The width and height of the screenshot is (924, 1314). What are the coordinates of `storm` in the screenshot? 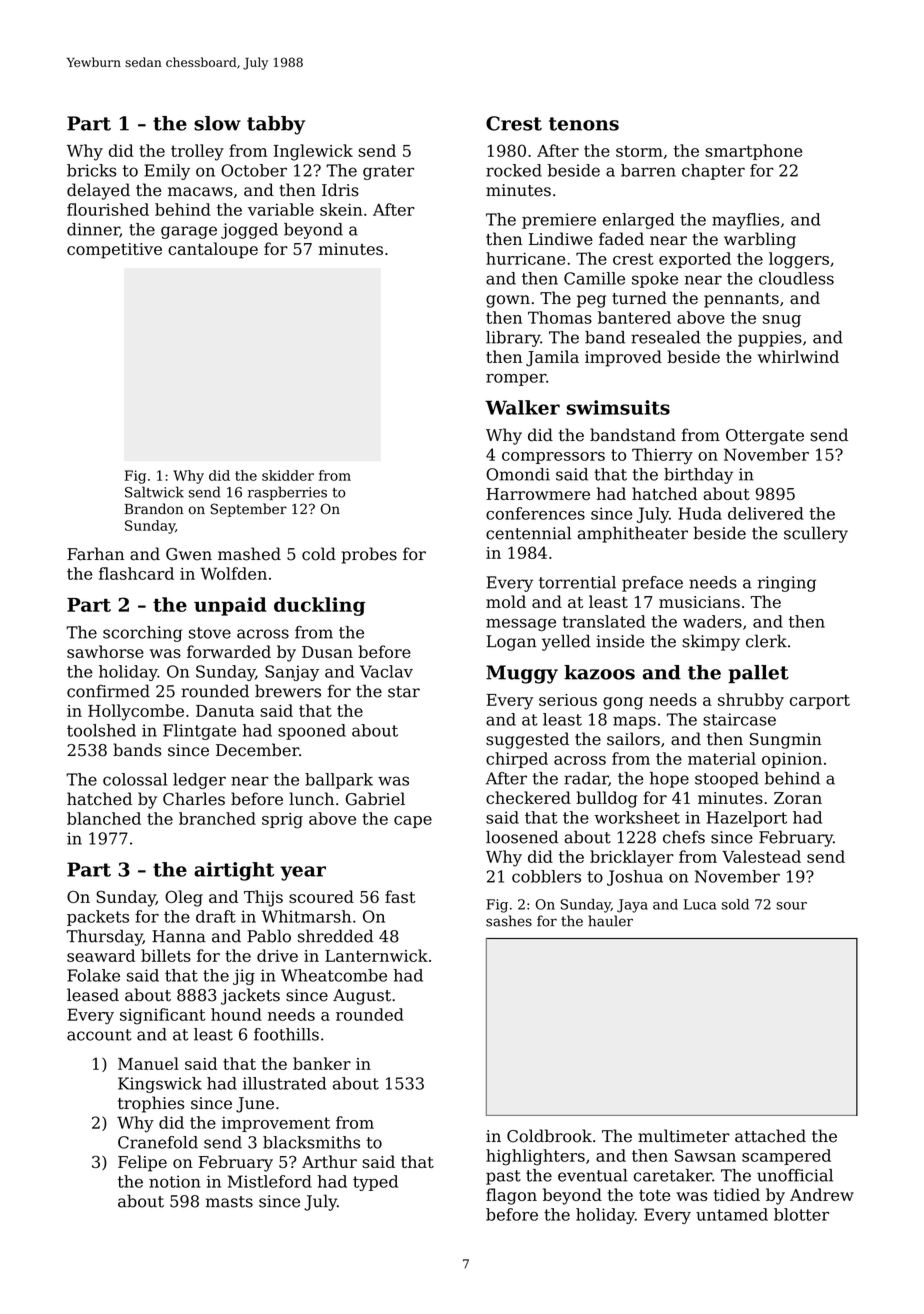 It's located at (639, 151).
